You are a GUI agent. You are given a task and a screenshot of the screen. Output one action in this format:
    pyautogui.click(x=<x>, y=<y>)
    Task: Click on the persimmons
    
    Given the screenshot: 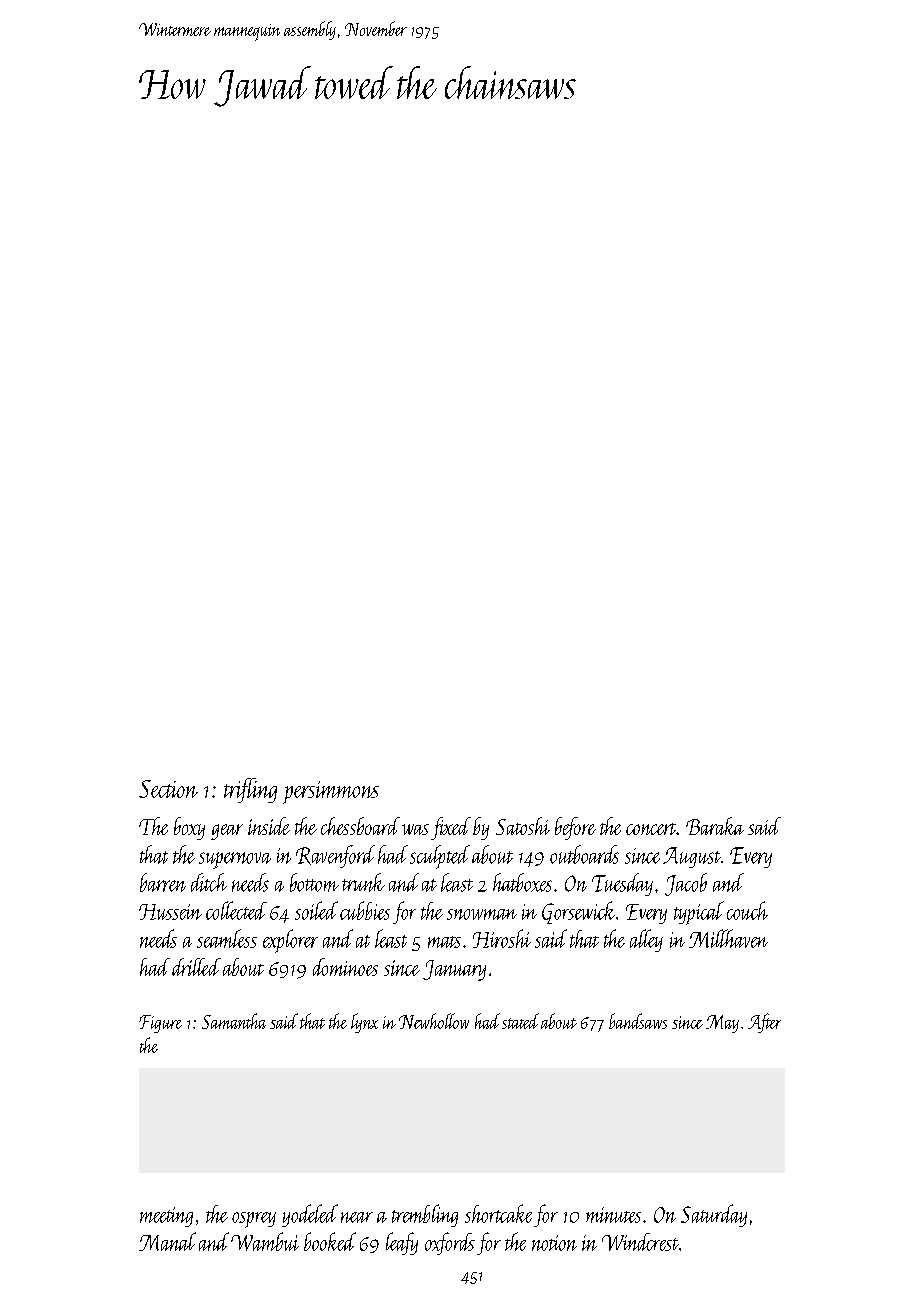 What is the action you would take?
    pyautogui.click(x=331, y=792)
